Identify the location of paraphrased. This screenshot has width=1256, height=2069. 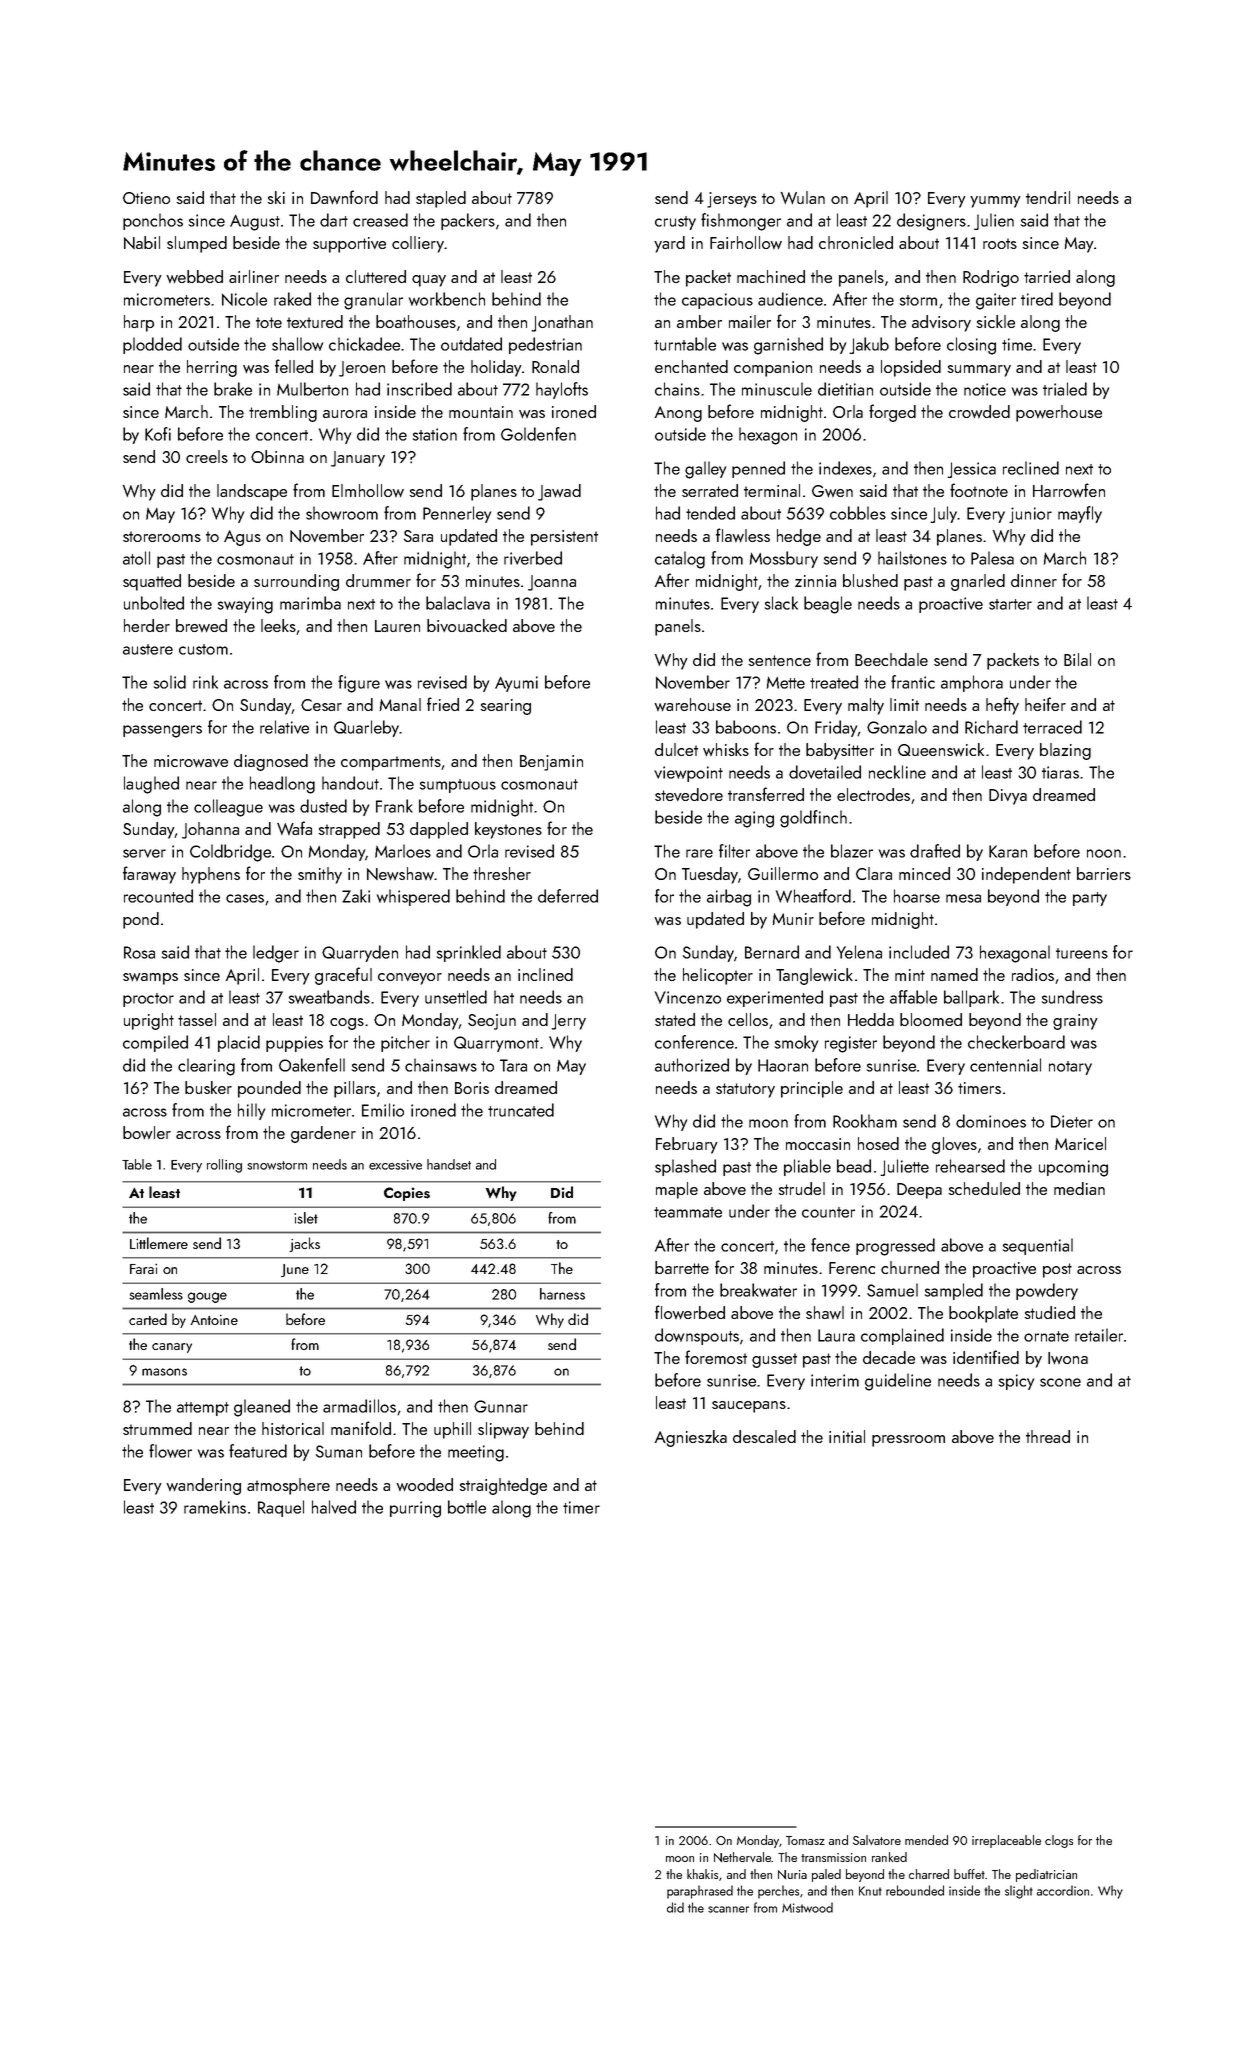
(700, 1892).
